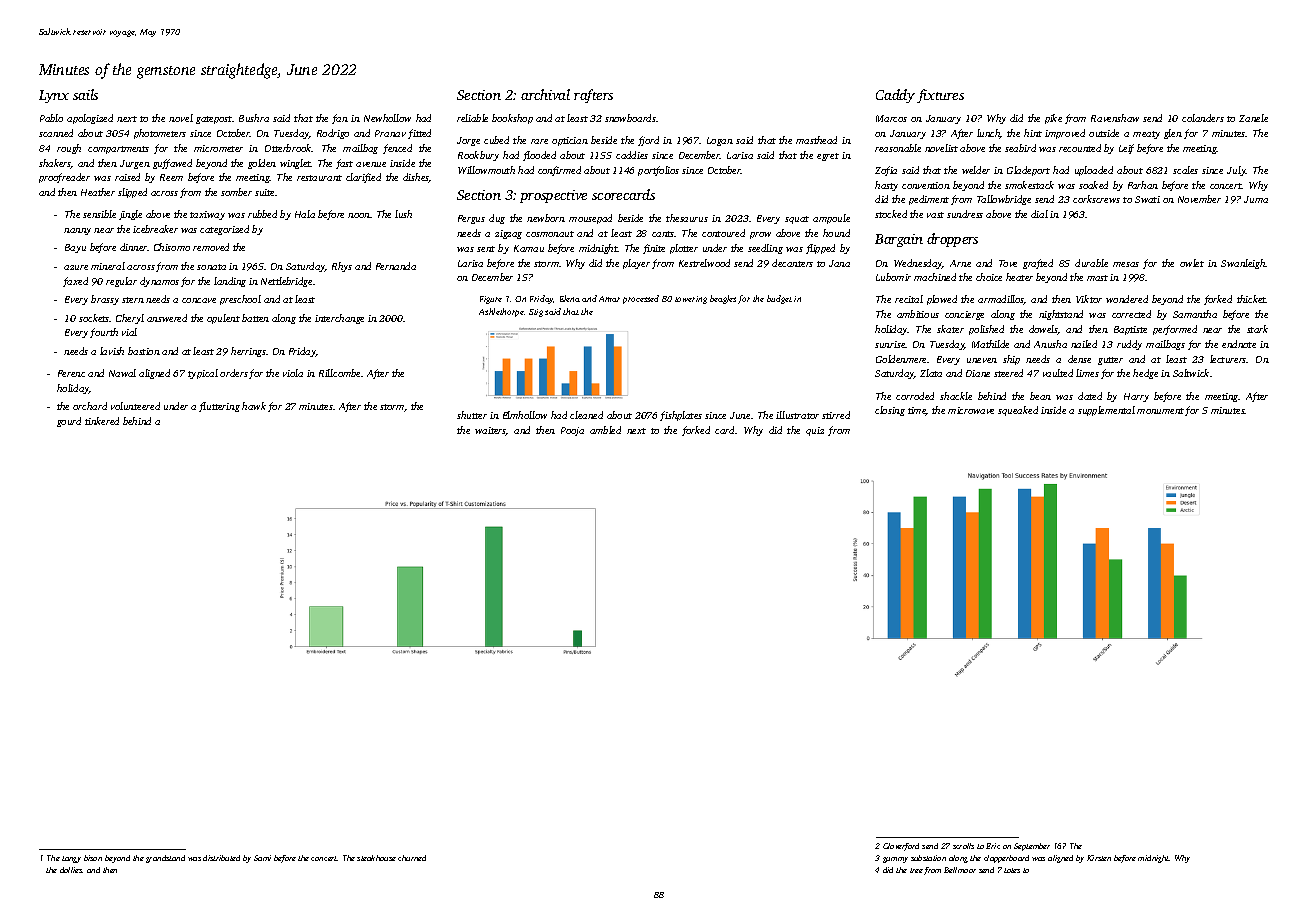 The image size is (1308, 924). I want to click on gourd, so click(69, 422).
